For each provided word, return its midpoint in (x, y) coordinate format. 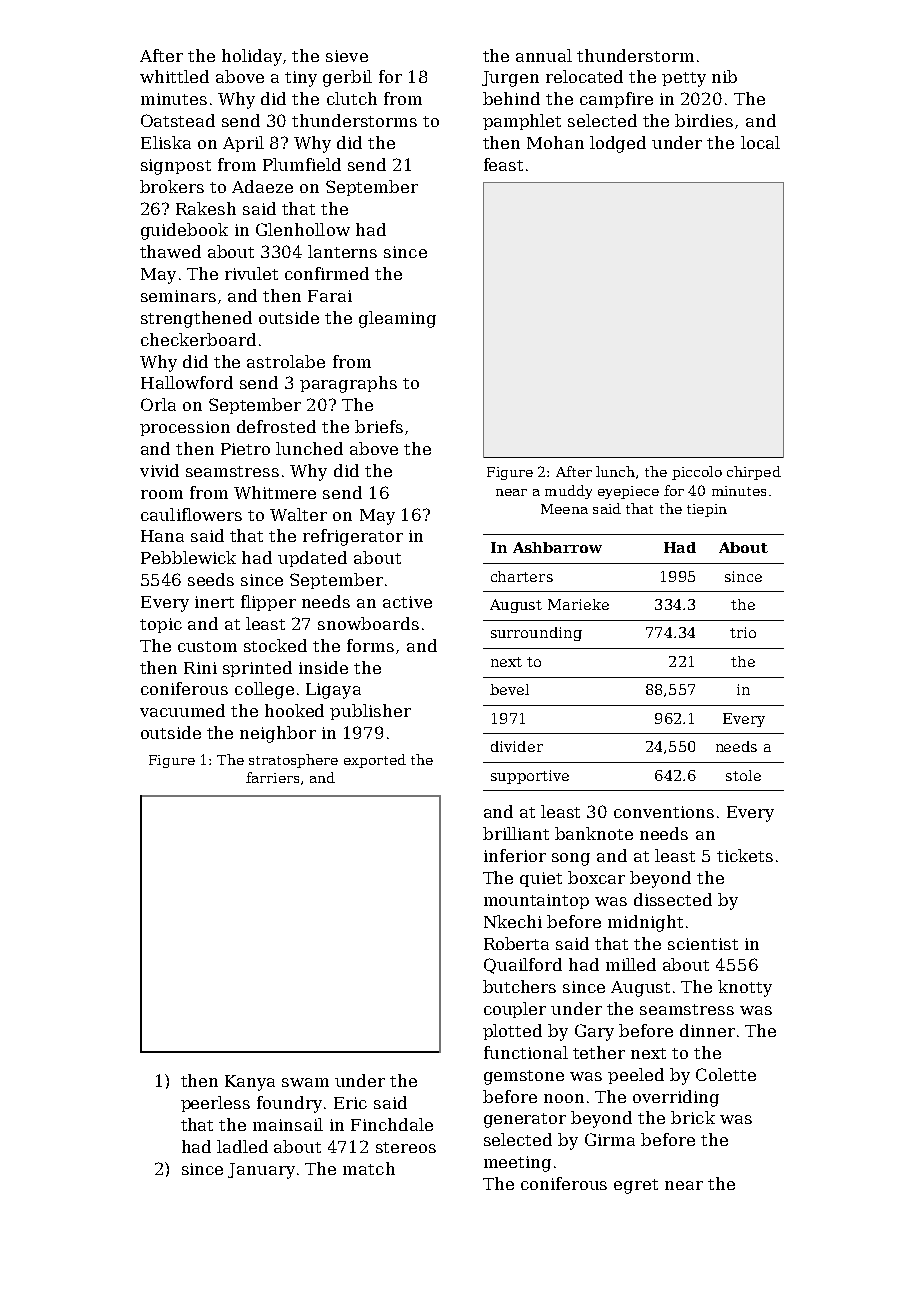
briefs (379, 426)
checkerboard (198, 339)
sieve (347, 56)
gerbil (347, 78)
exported (375, 761)
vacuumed (182, 710)
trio (743, 632)
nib (724, 76)
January (261, 1171)
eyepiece (628, 492)
